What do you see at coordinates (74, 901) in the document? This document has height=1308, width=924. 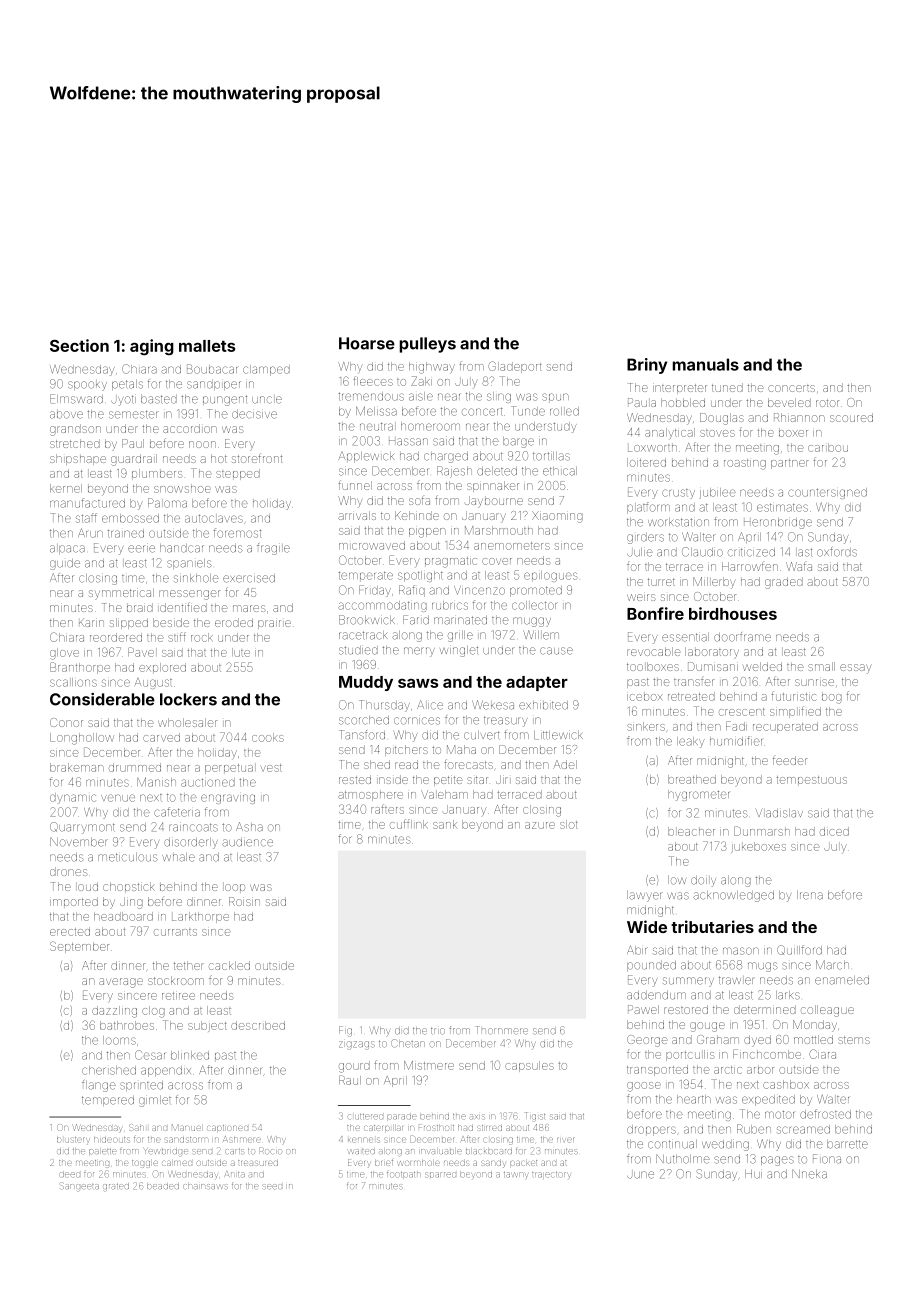 I see `imported` at bounding box center [74, 901].
